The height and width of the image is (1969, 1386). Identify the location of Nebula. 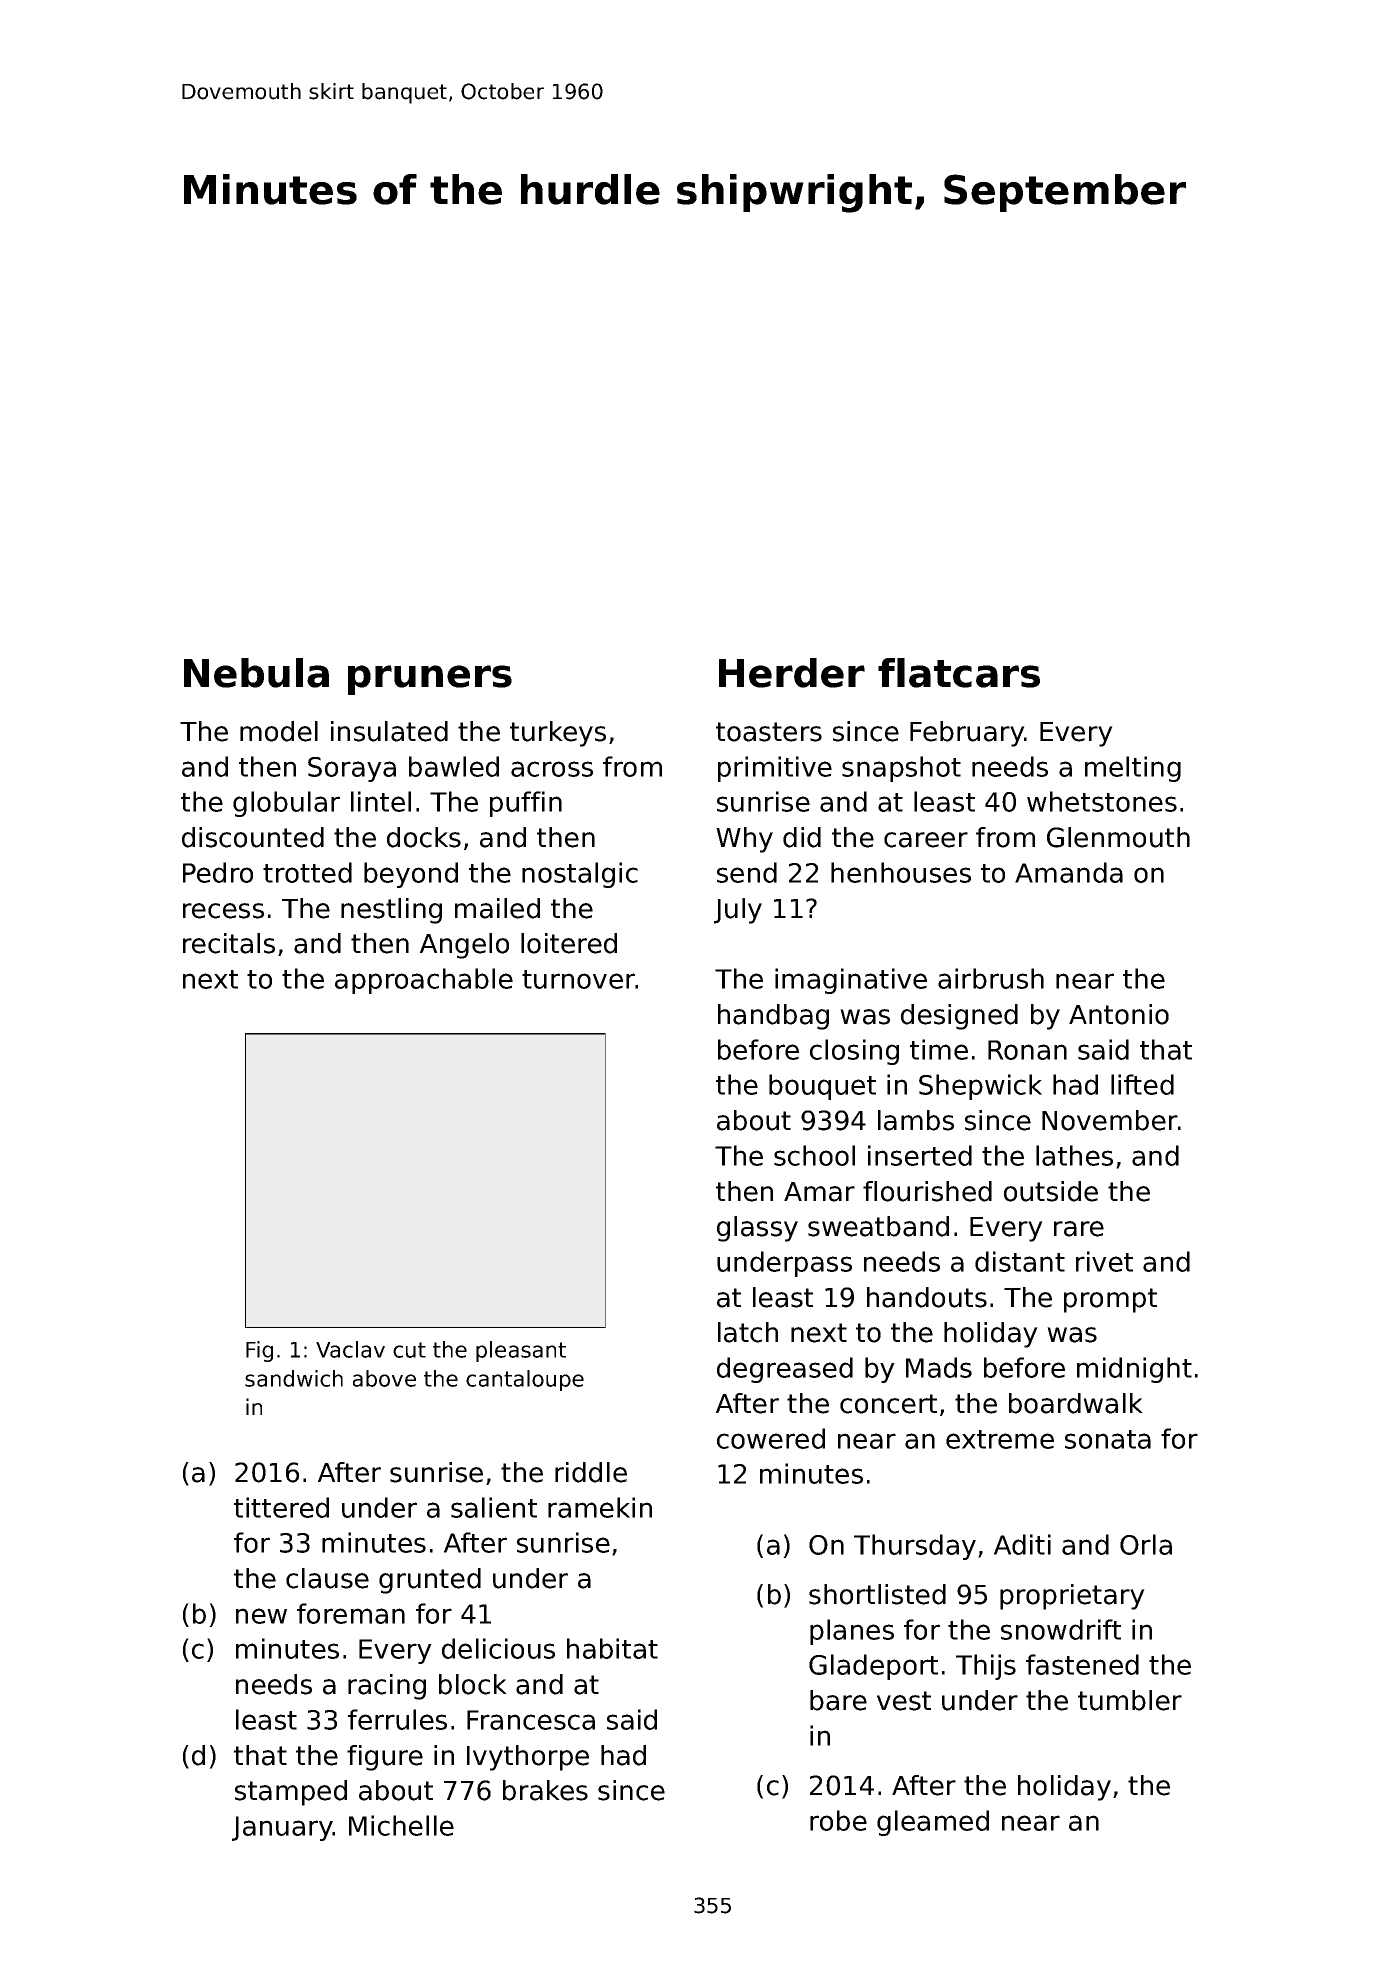
(256, 673).
